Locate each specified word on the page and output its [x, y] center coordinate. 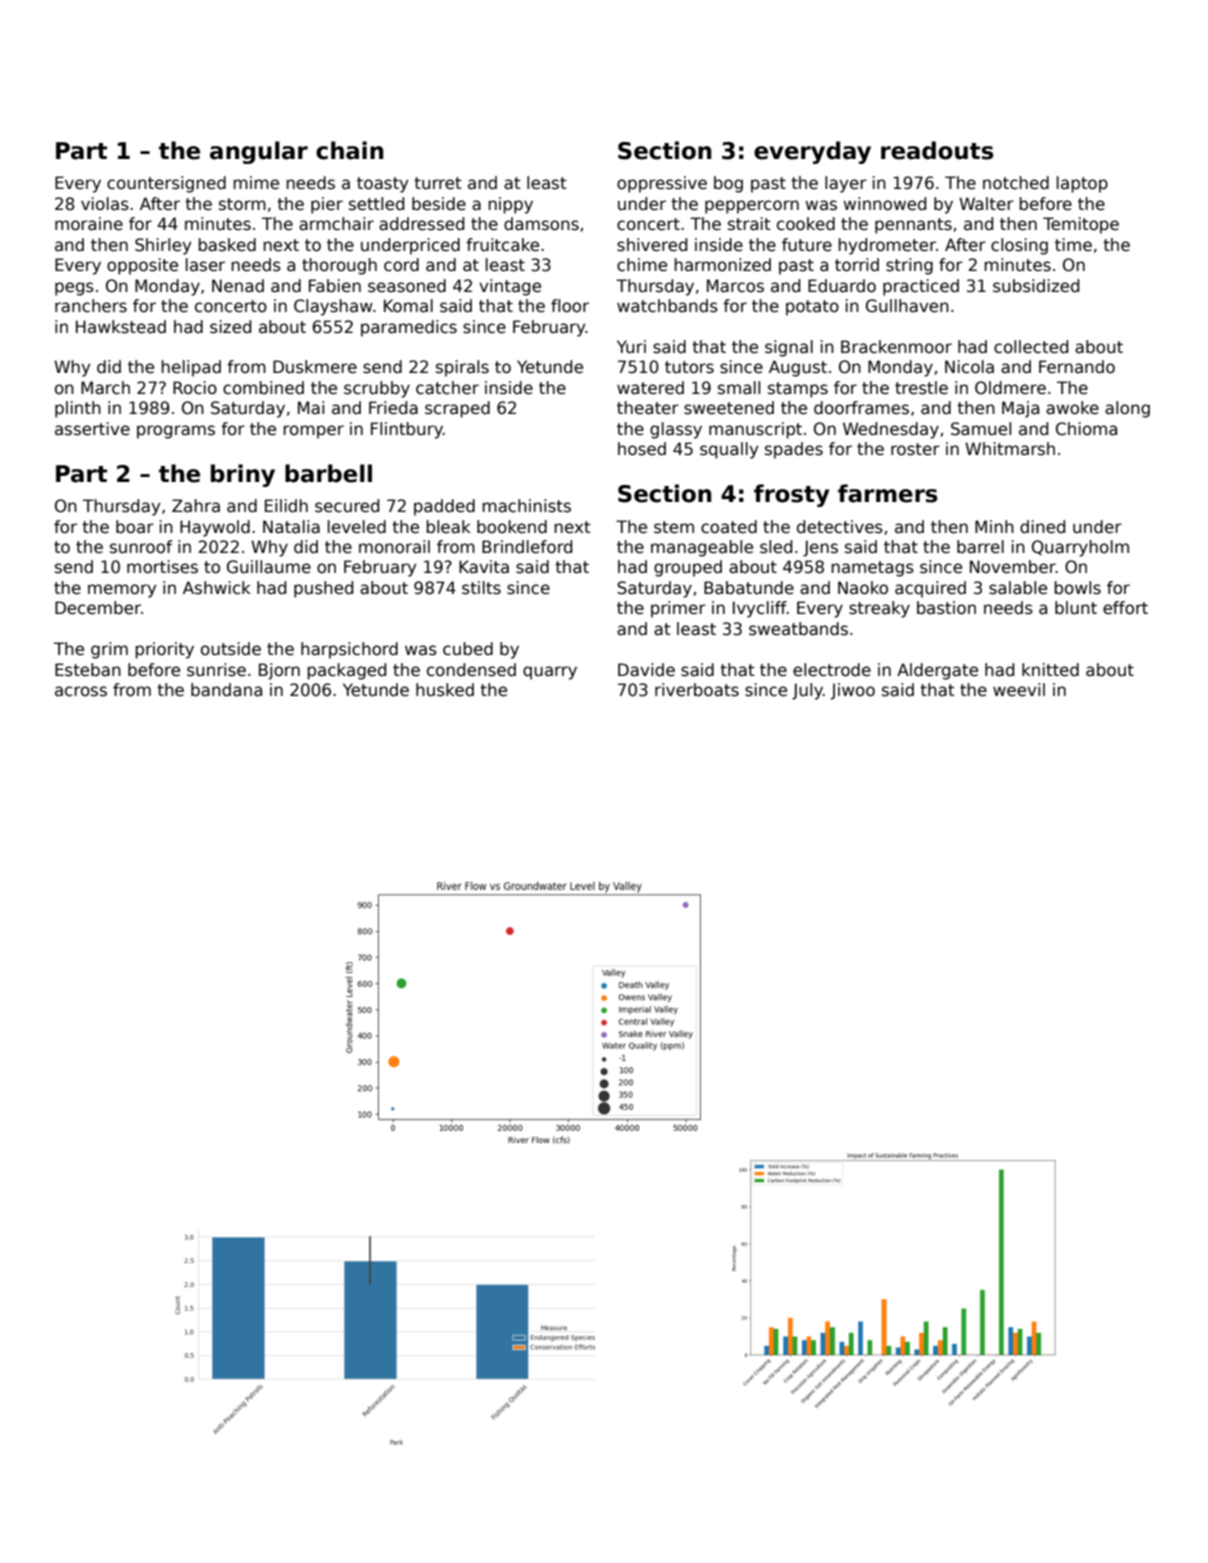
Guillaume [269, 567]
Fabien [335, 286]
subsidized [1036, 286]
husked [445, 690]
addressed [421, 224]
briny [243, 475]
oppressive [662, 184]
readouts [937, 150]
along [1127, 409]
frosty [791, 495]
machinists [527, 506]
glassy [676, 430]
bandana [226, 690]
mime [256, 183]
